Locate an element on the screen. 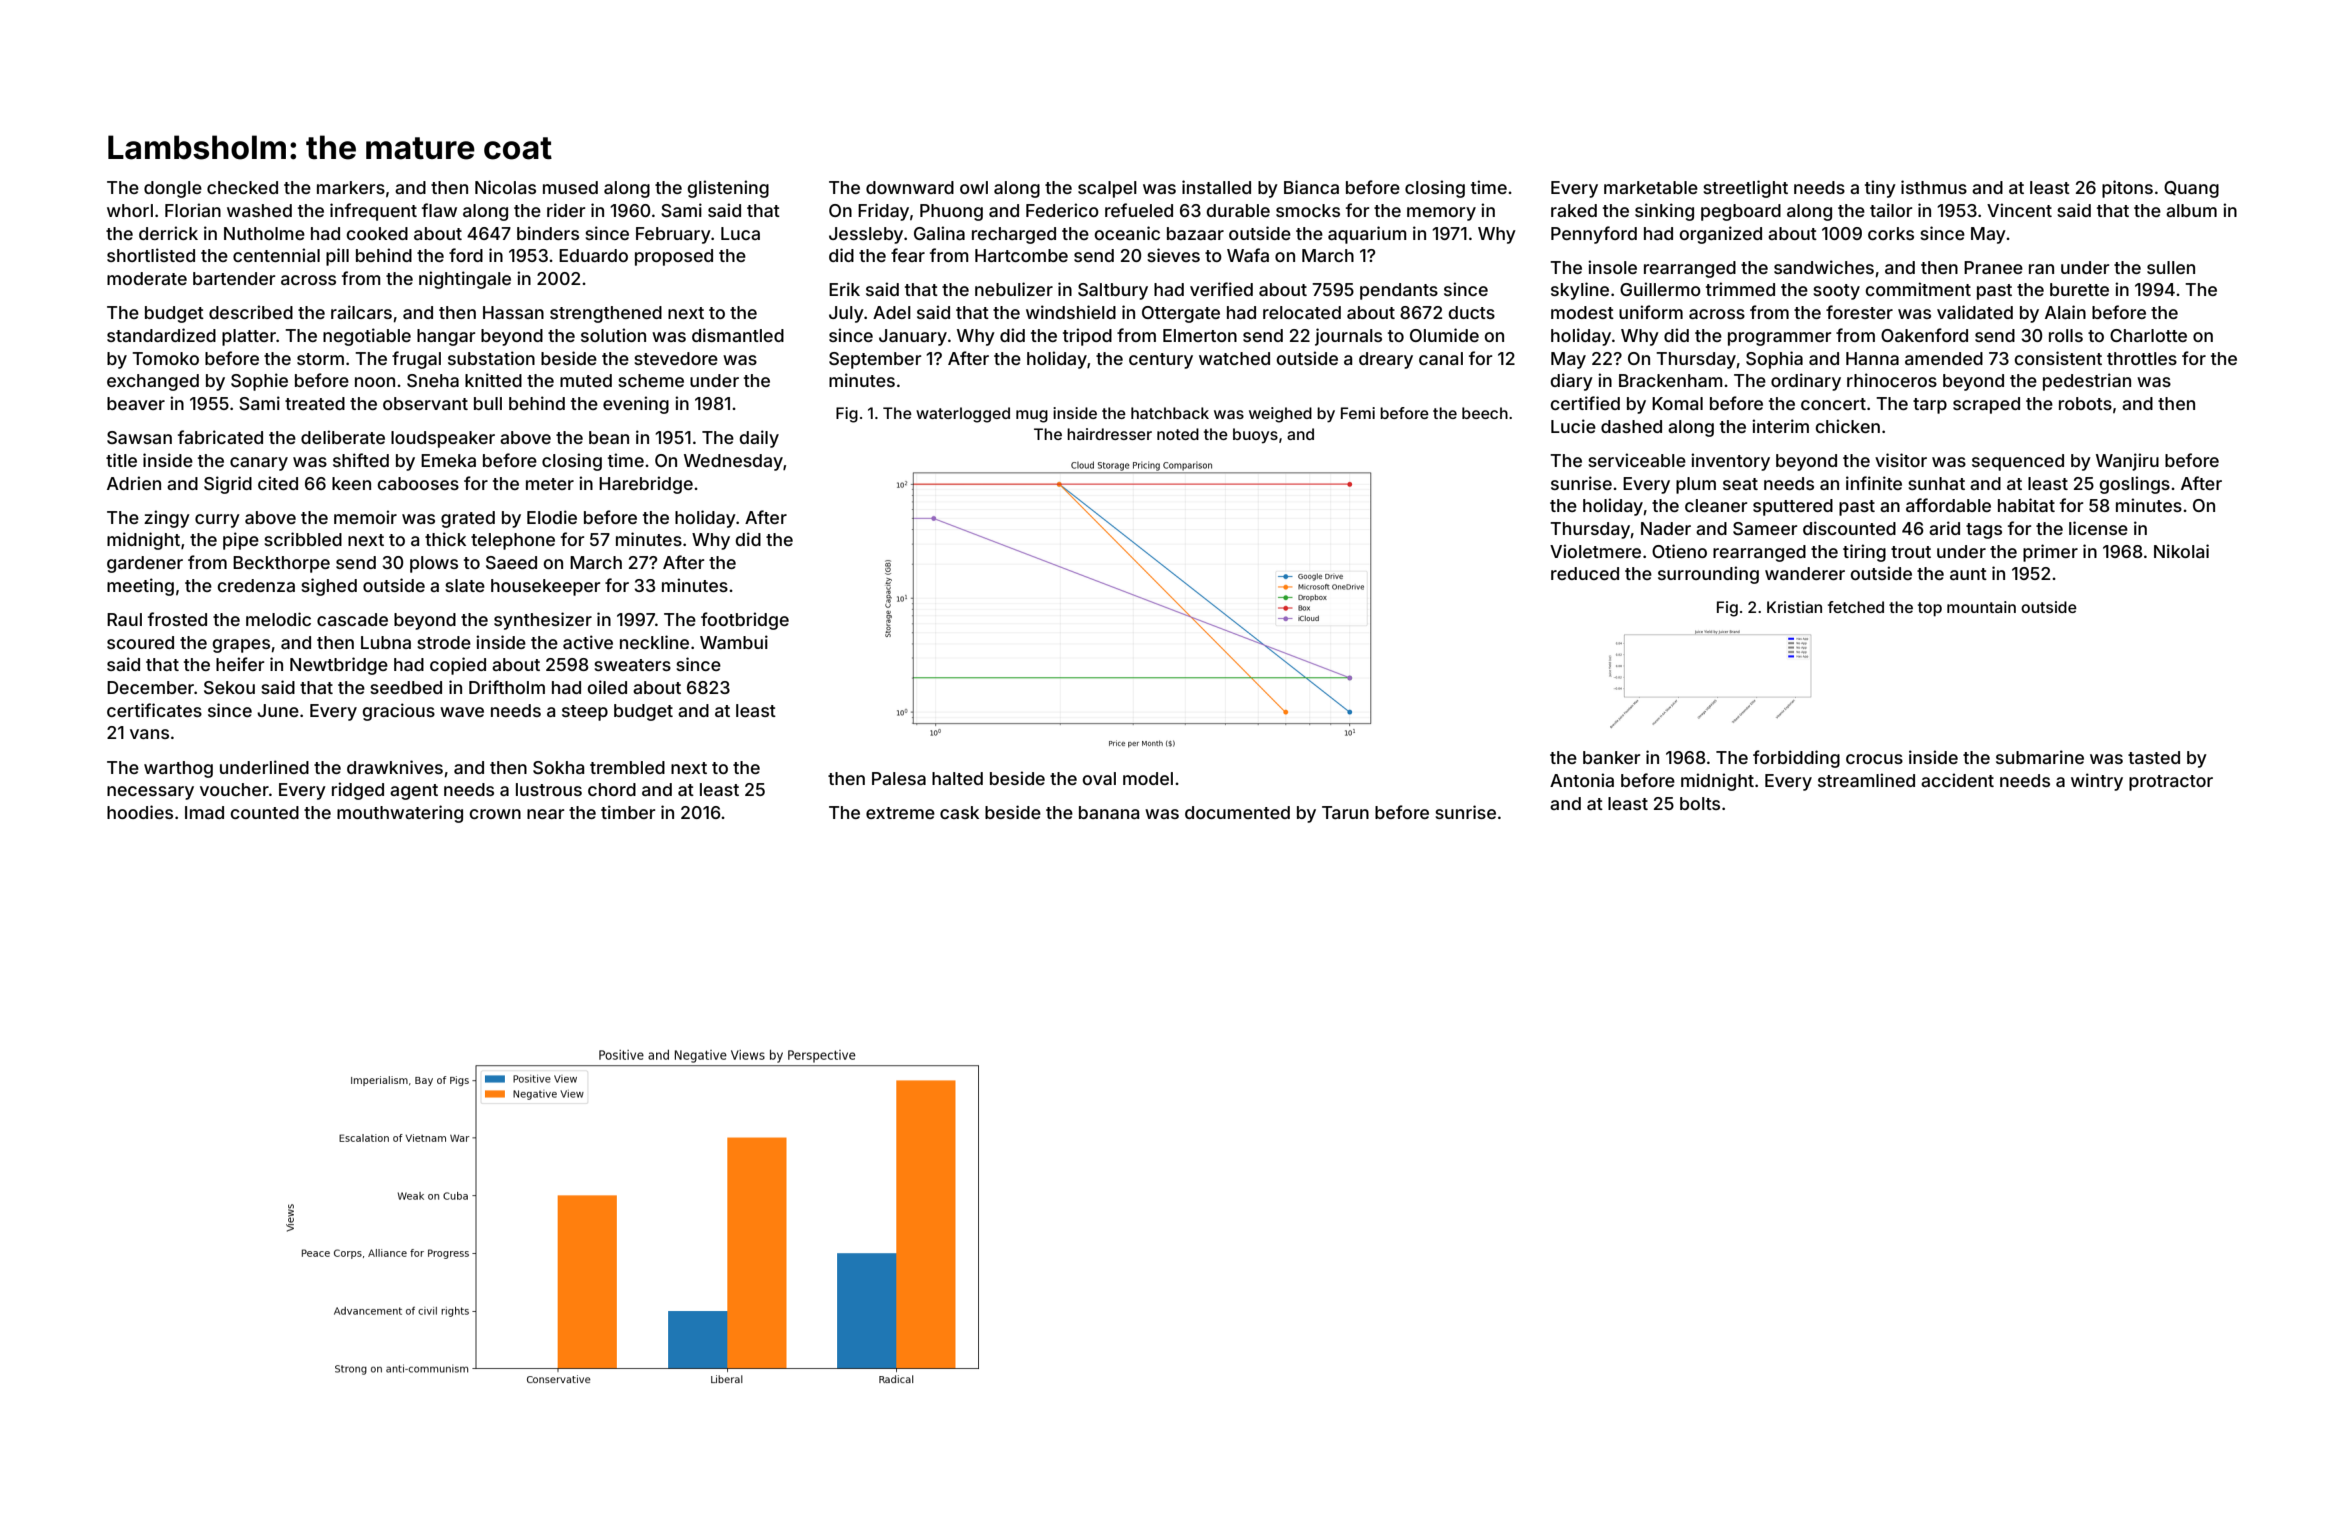 This screenshot has width=2349, height=1520. Nikolai is located at coordinates (2181, 551).
